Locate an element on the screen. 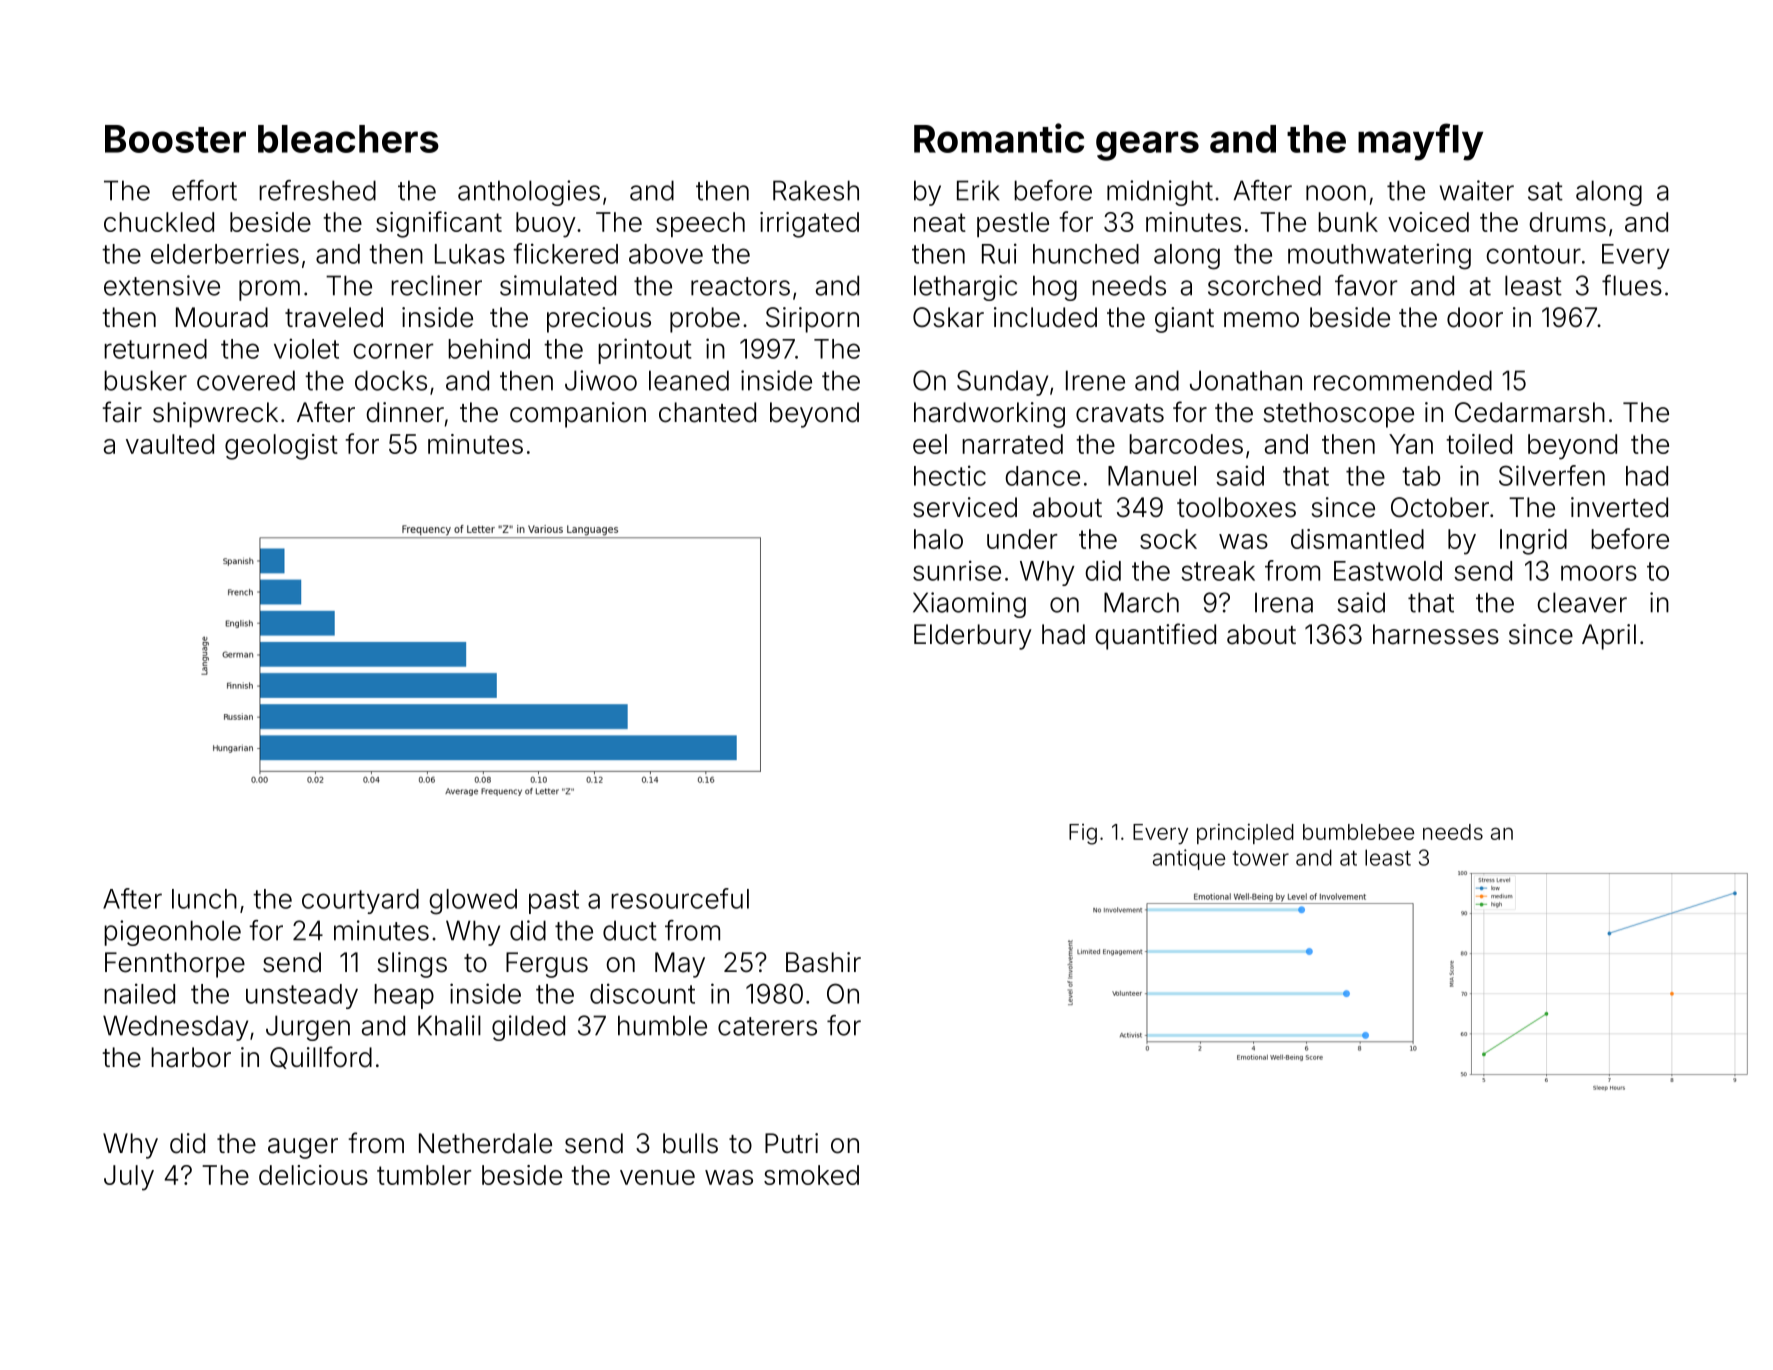  drums is located at coordinates (1567, 222).
